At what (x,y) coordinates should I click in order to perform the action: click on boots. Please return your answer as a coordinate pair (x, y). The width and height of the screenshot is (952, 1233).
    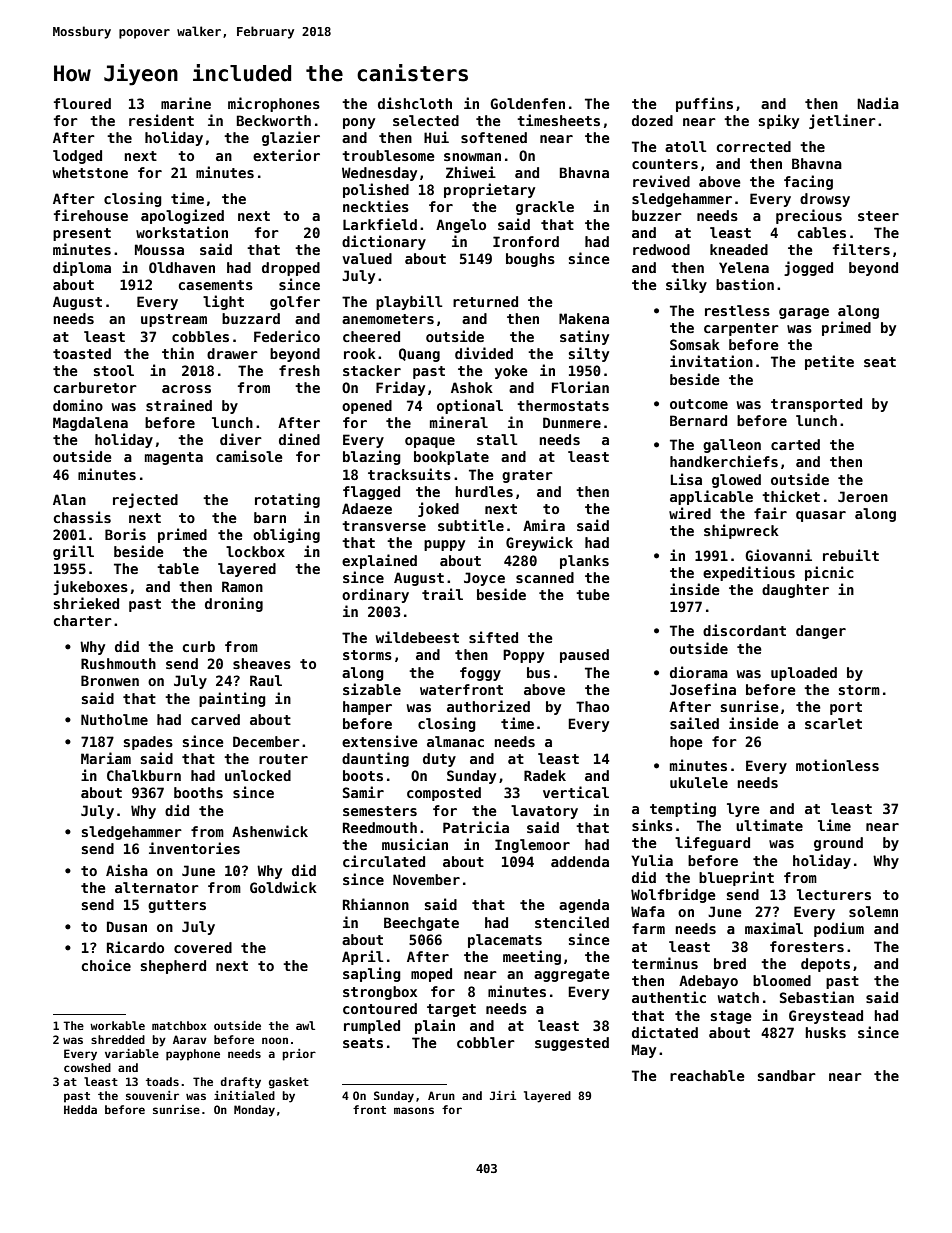
    Looking at the image, I should click on (363, 775).
